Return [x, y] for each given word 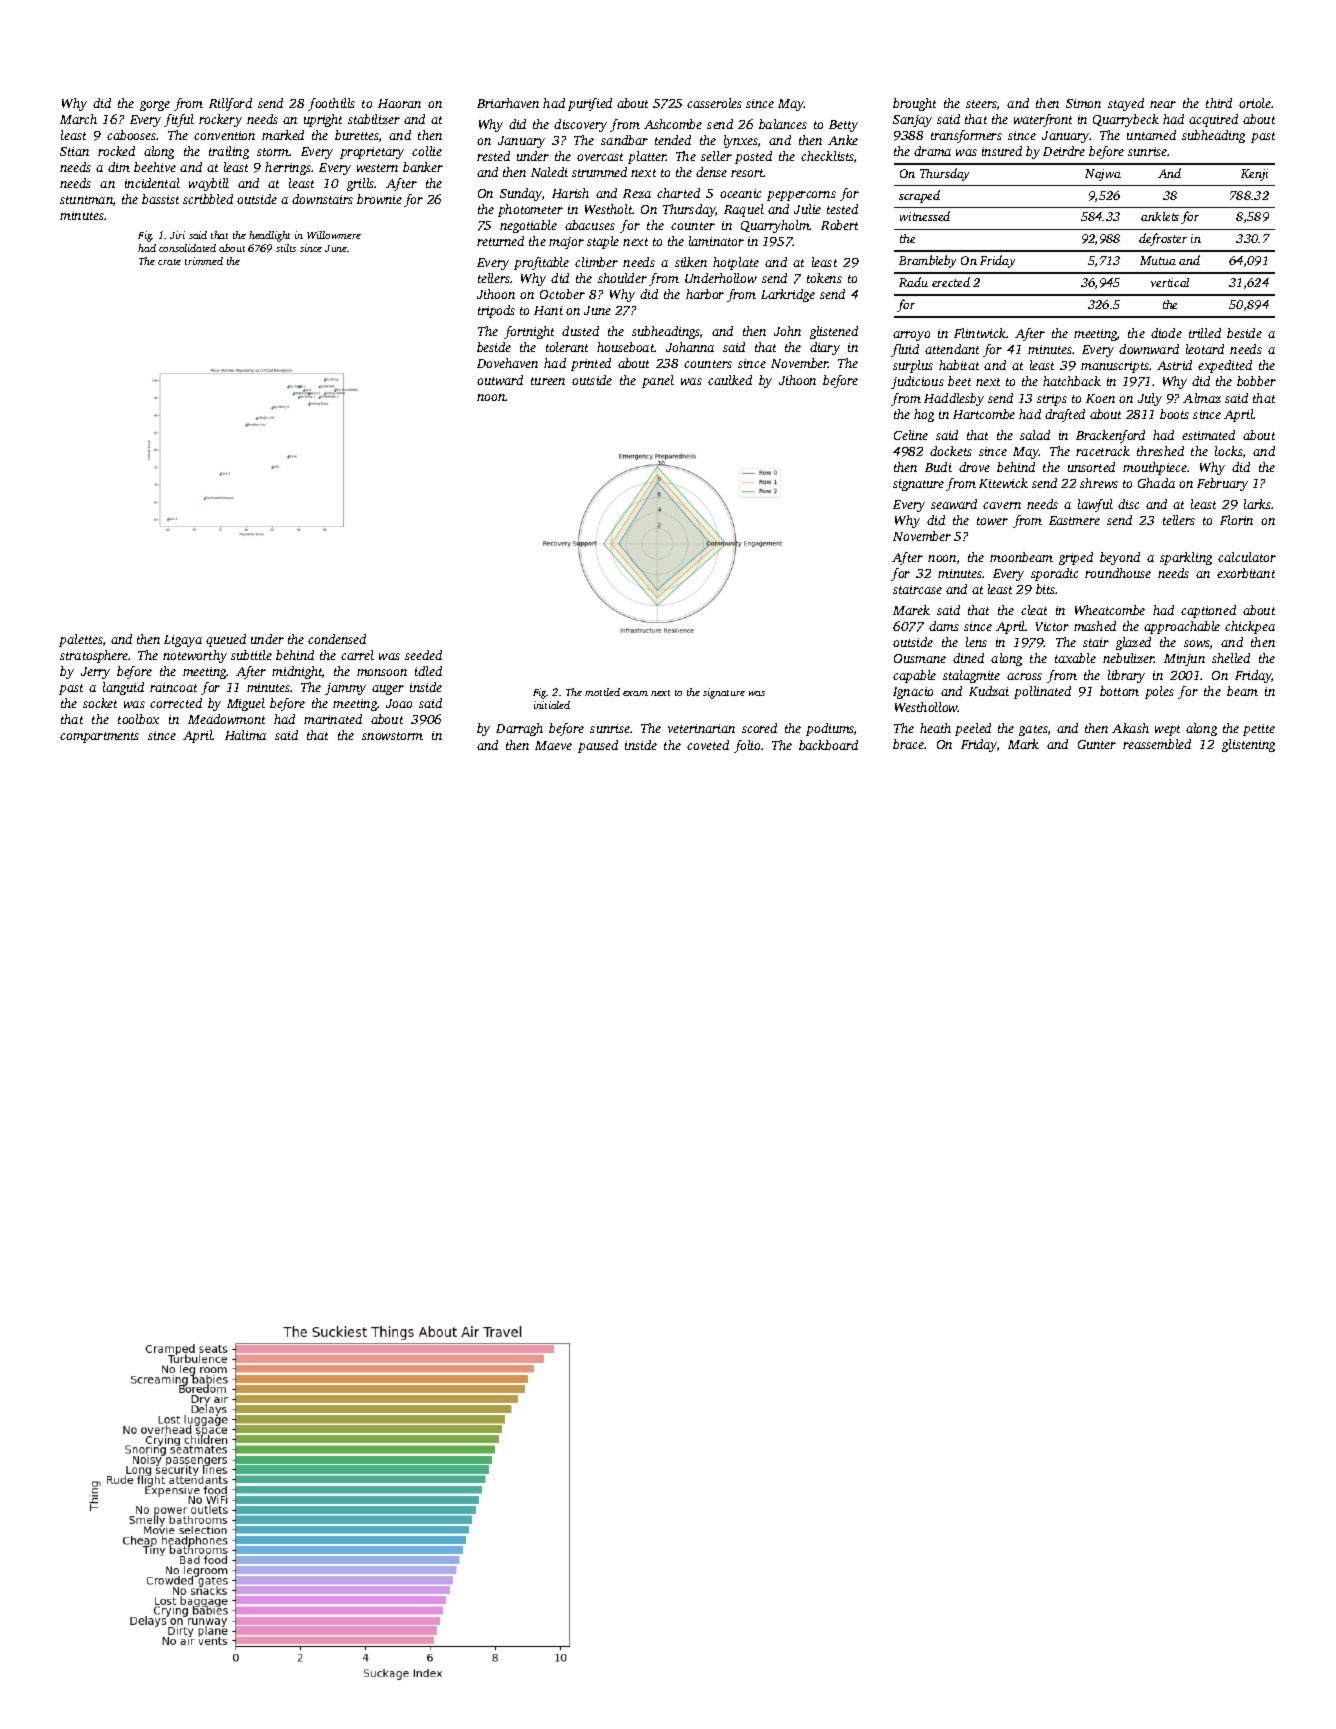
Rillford [230, 104]
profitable [541, 263]
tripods [496, 311]
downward [1149, 349]
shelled [1231, 658]
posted [753, 157]
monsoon [382, 672]
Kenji [1254, 175]
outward [500, 380]
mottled [602, 692]
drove [974, 467]
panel [658, 381]
